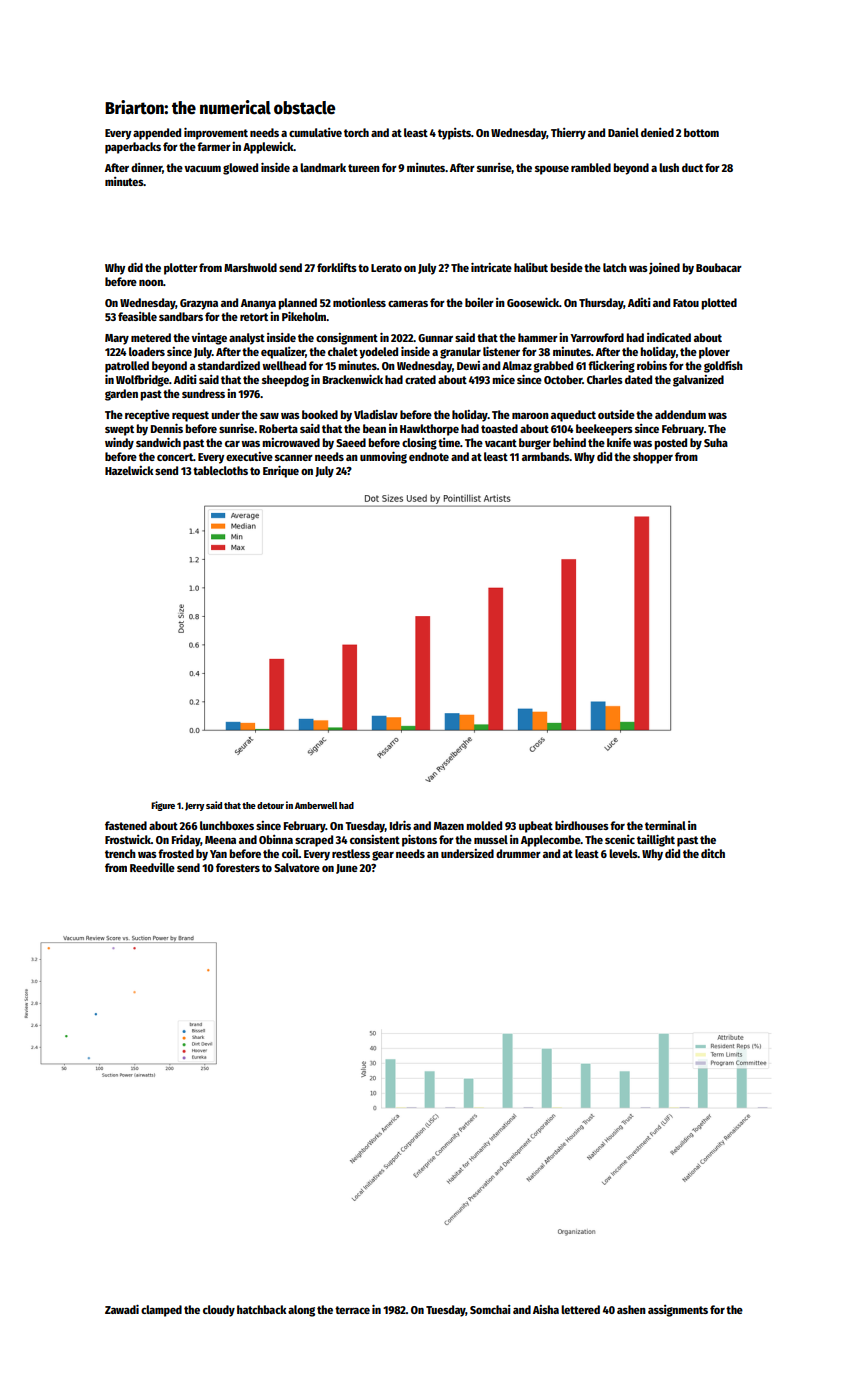  I want to click on indicated, so click(669, 337).
